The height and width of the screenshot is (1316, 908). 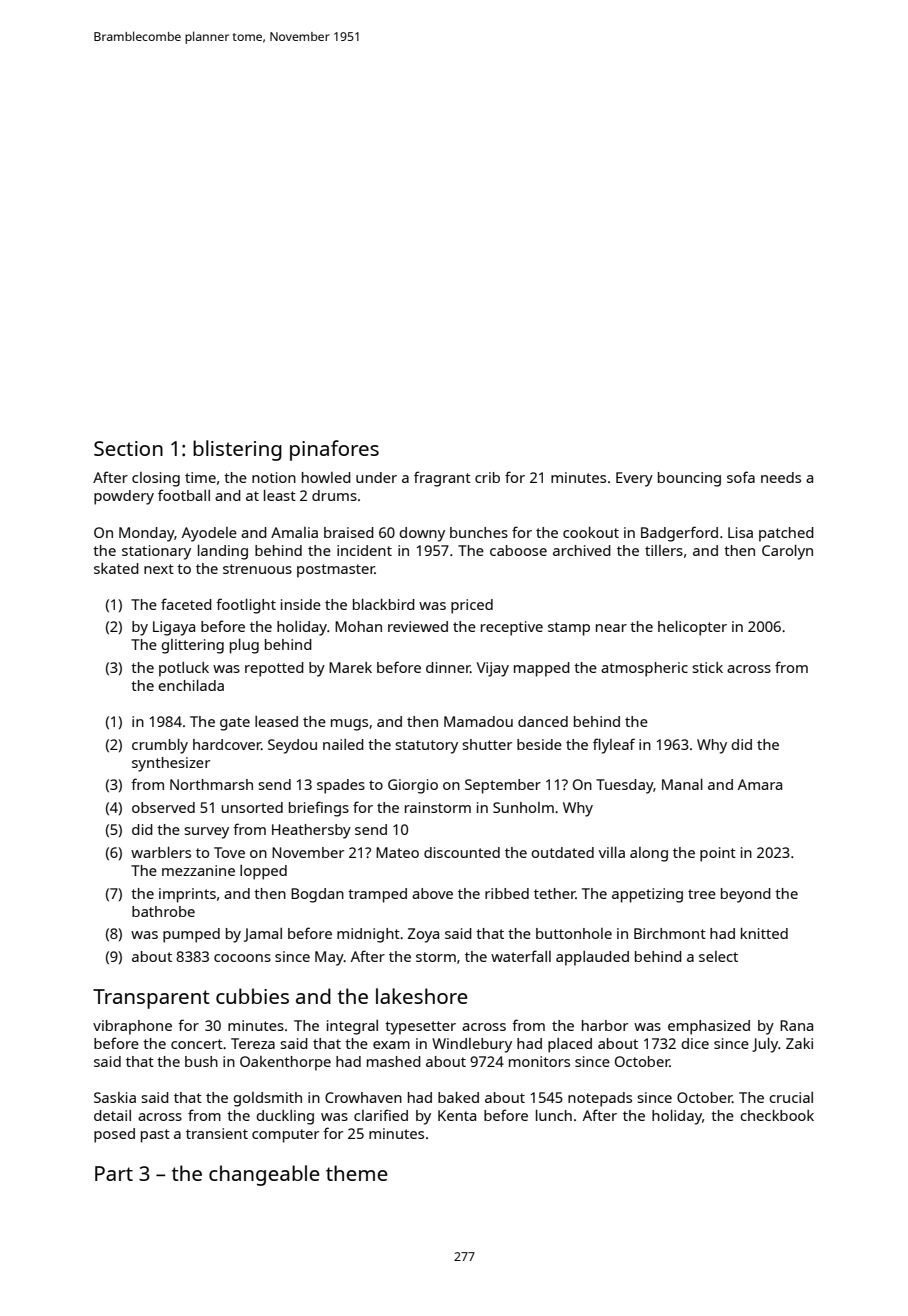 What do you see at coordinates (487, 477) in the screenshot?
I see `crib` at bounding box center [487, 477].
